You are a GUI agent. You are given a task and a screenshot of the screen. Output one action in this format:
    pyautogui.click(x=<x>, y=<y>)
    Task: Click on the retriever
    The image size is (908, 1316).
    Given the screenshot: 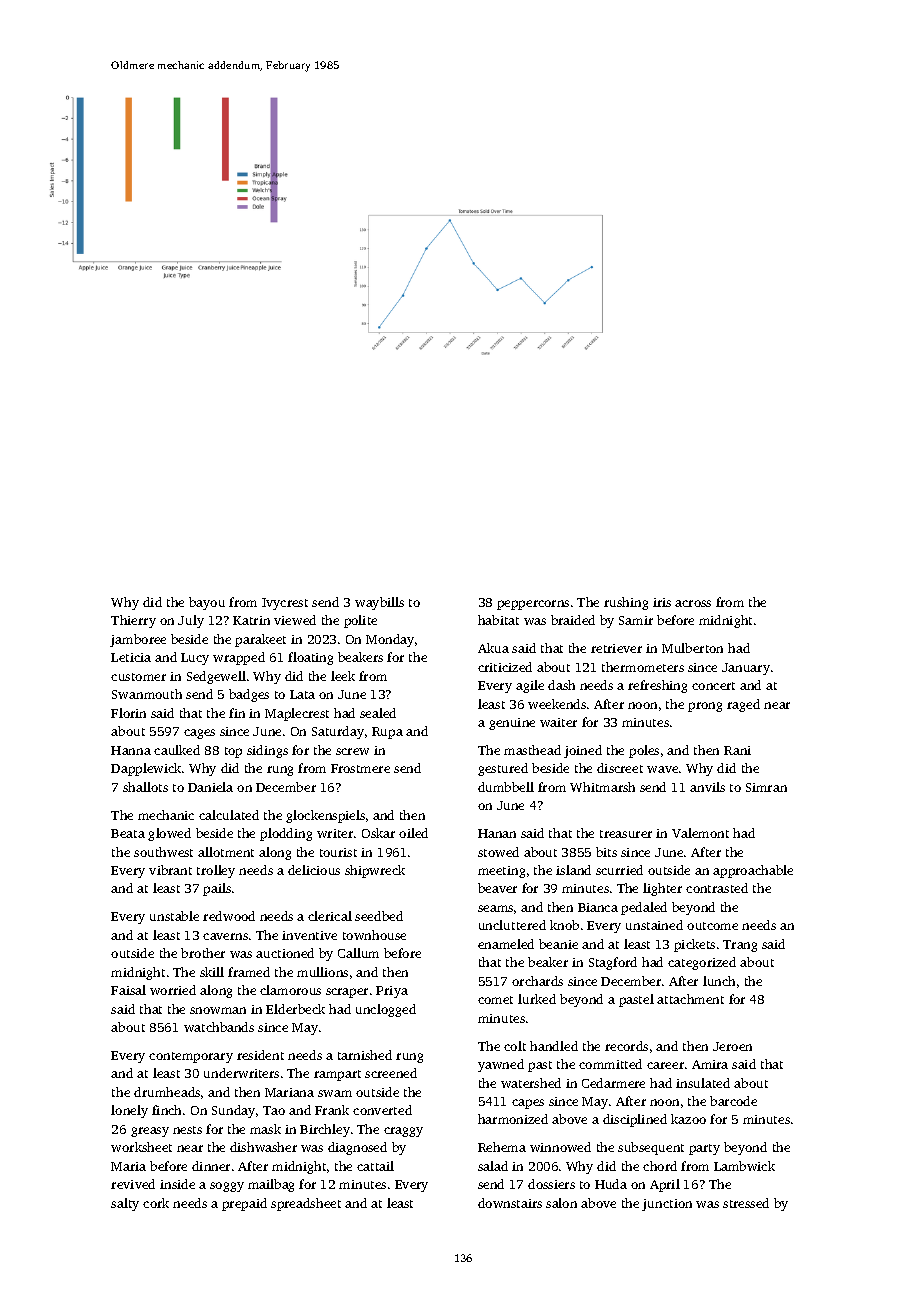 What is the action you would take?
    pyautogui.click(x=616, y=648)
